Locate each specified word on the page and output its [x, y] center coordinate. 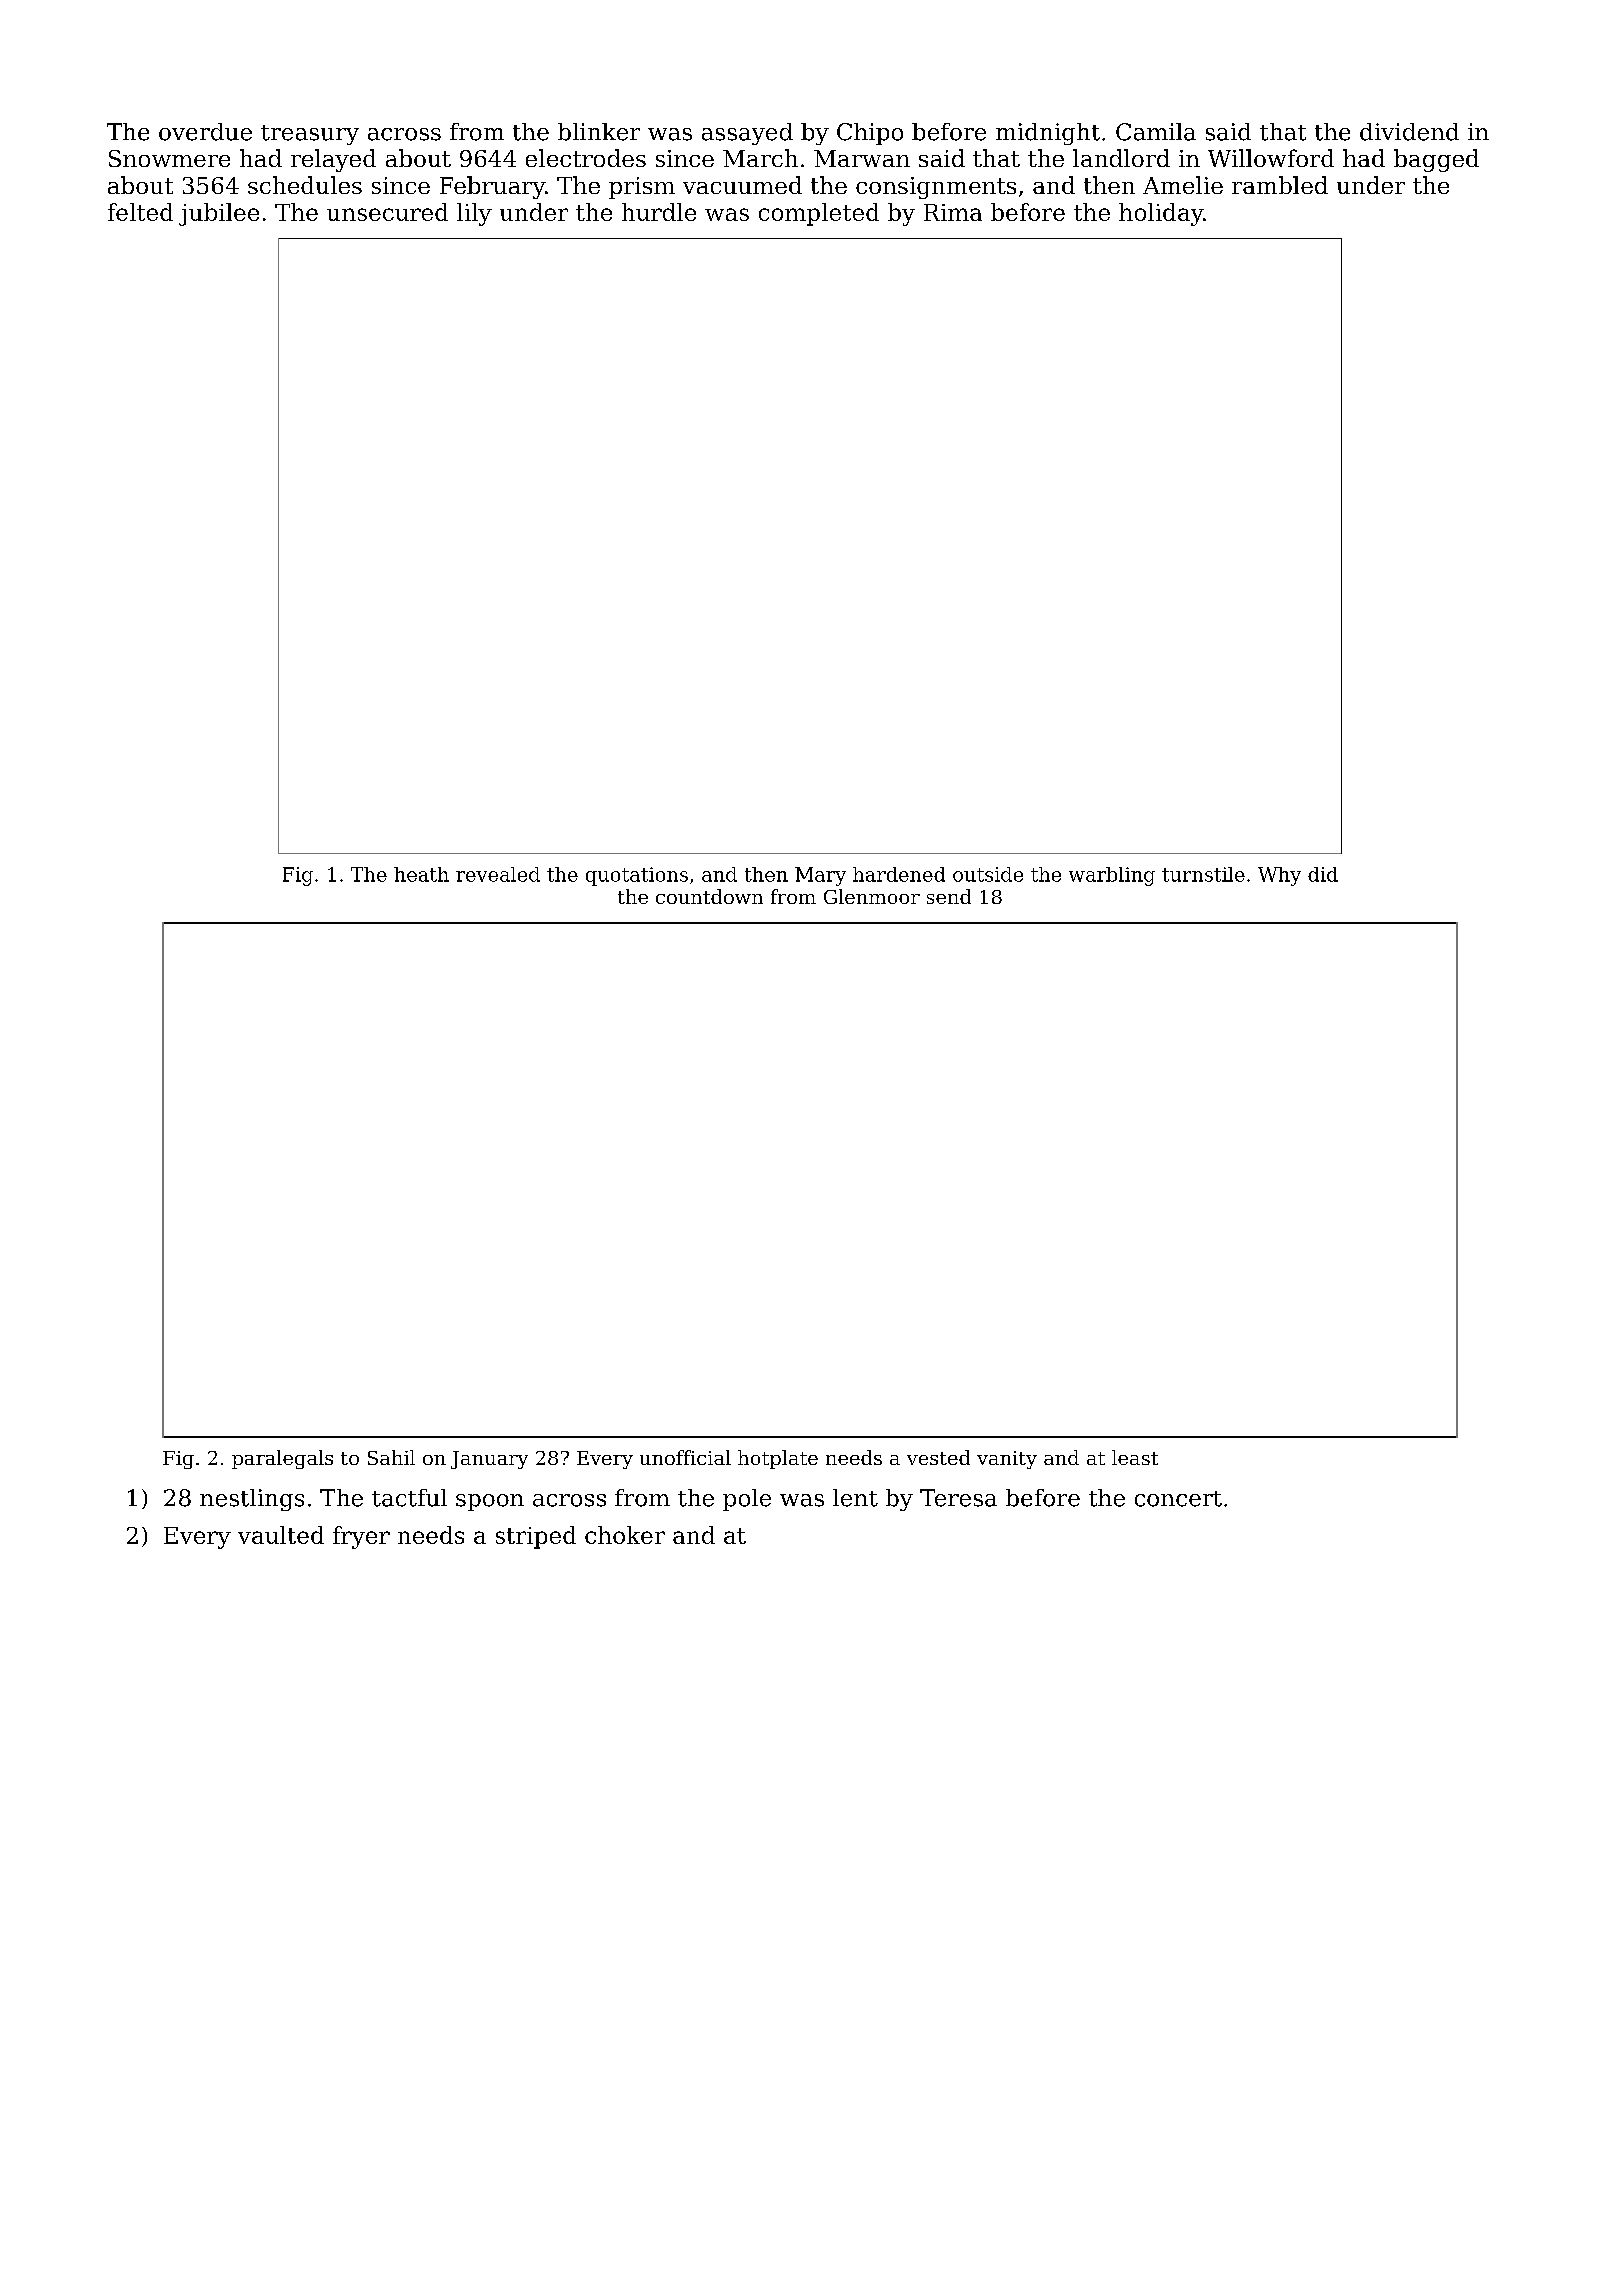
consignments [936, 188]
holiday [1161, 214]
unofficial [685, 1457]
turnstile [1203, 874]
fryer [361, 1537]
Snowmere [169, 158]
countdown [709, 896]
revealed [498, 874]
